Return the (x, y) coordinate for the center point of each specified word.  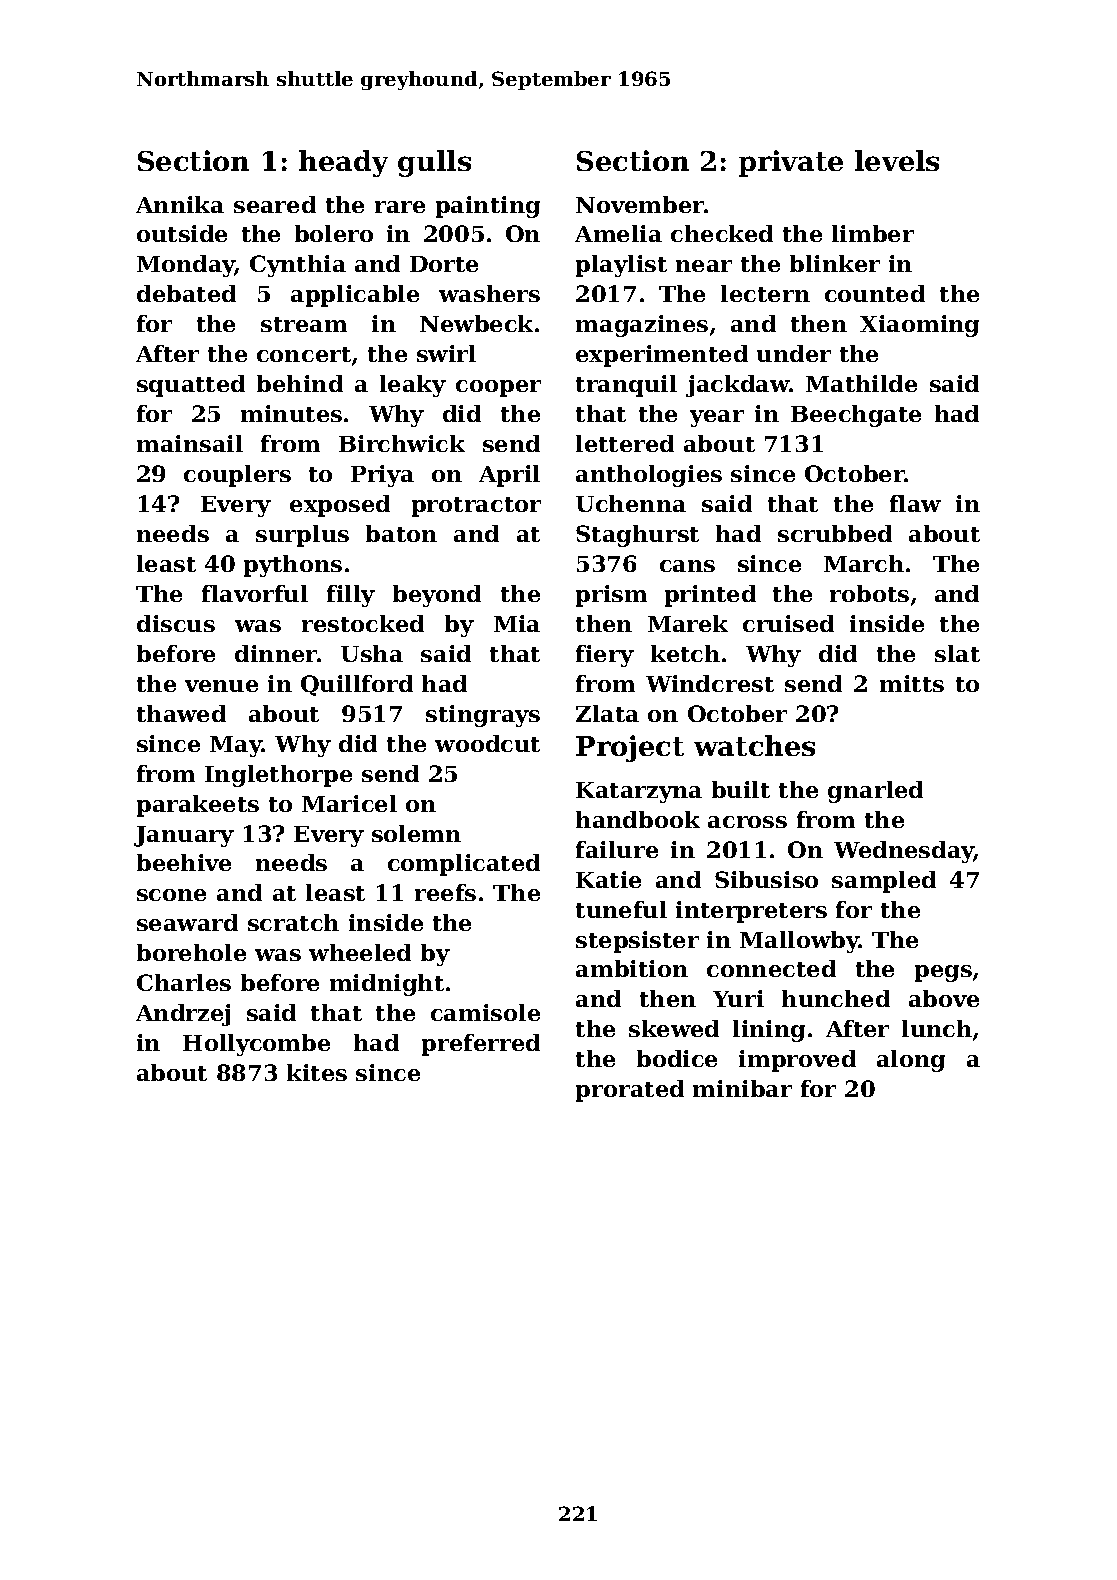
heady (343, 163)
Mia (517, 623)
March (864, 563)
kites (317, 1072)
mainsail (190, 443)
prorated (630, 1091)
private (791, 163)
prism (611, 596)
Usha (372, 653)
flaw (915, 503)
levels (897, 160)
